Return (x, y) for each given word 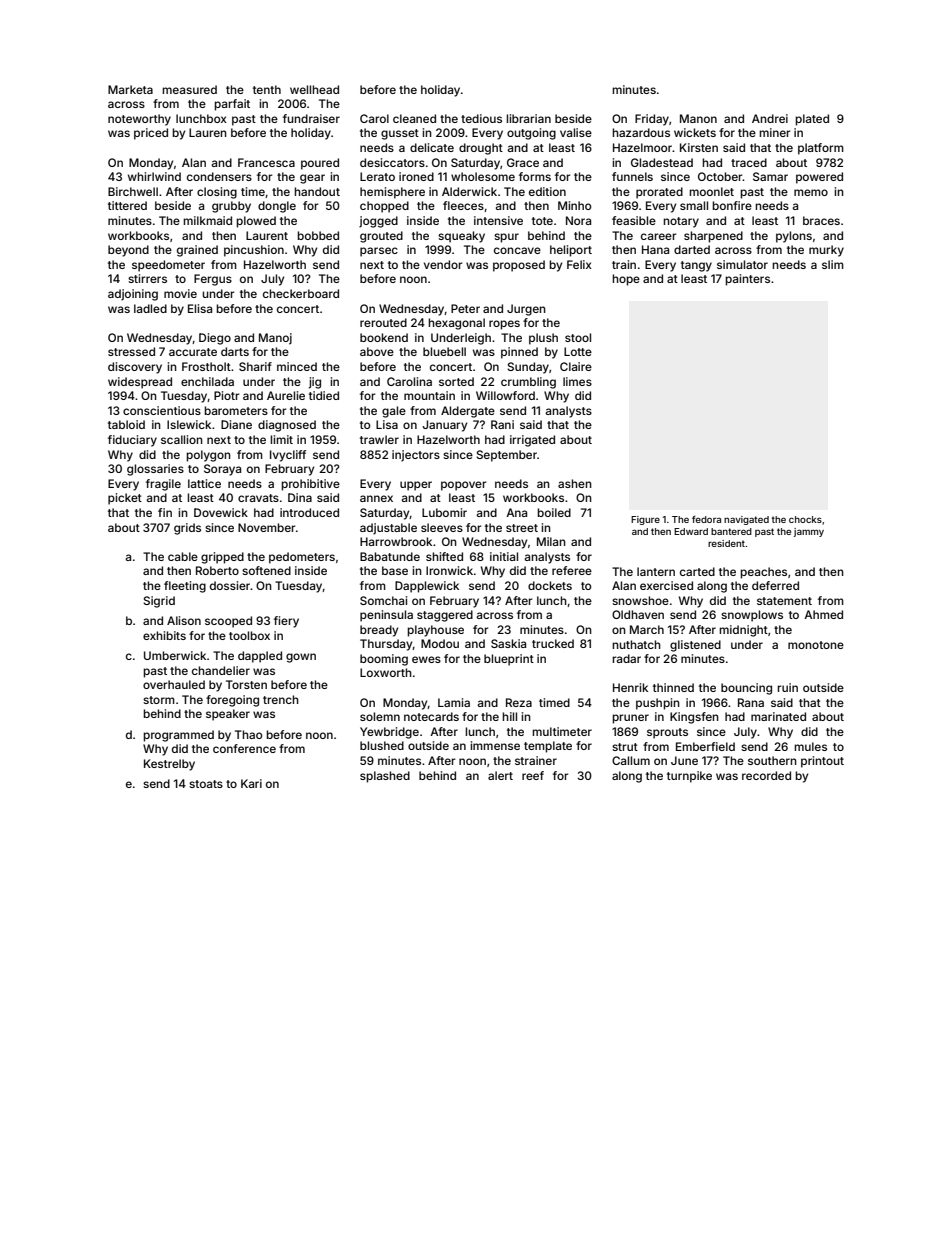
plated (812, 120)
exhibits (164, 635)
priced (151, 134)
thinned (673, 687)
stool (578, 337)
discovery (135, 368)
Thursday (386, 645)
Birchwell (133, 191)
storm (159, 700)
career (658, 236)
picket (125, 499)
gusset (400, 134)
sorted (456, 381)
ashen (575, 483)
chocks (805, 519)
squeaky (461, 237)
